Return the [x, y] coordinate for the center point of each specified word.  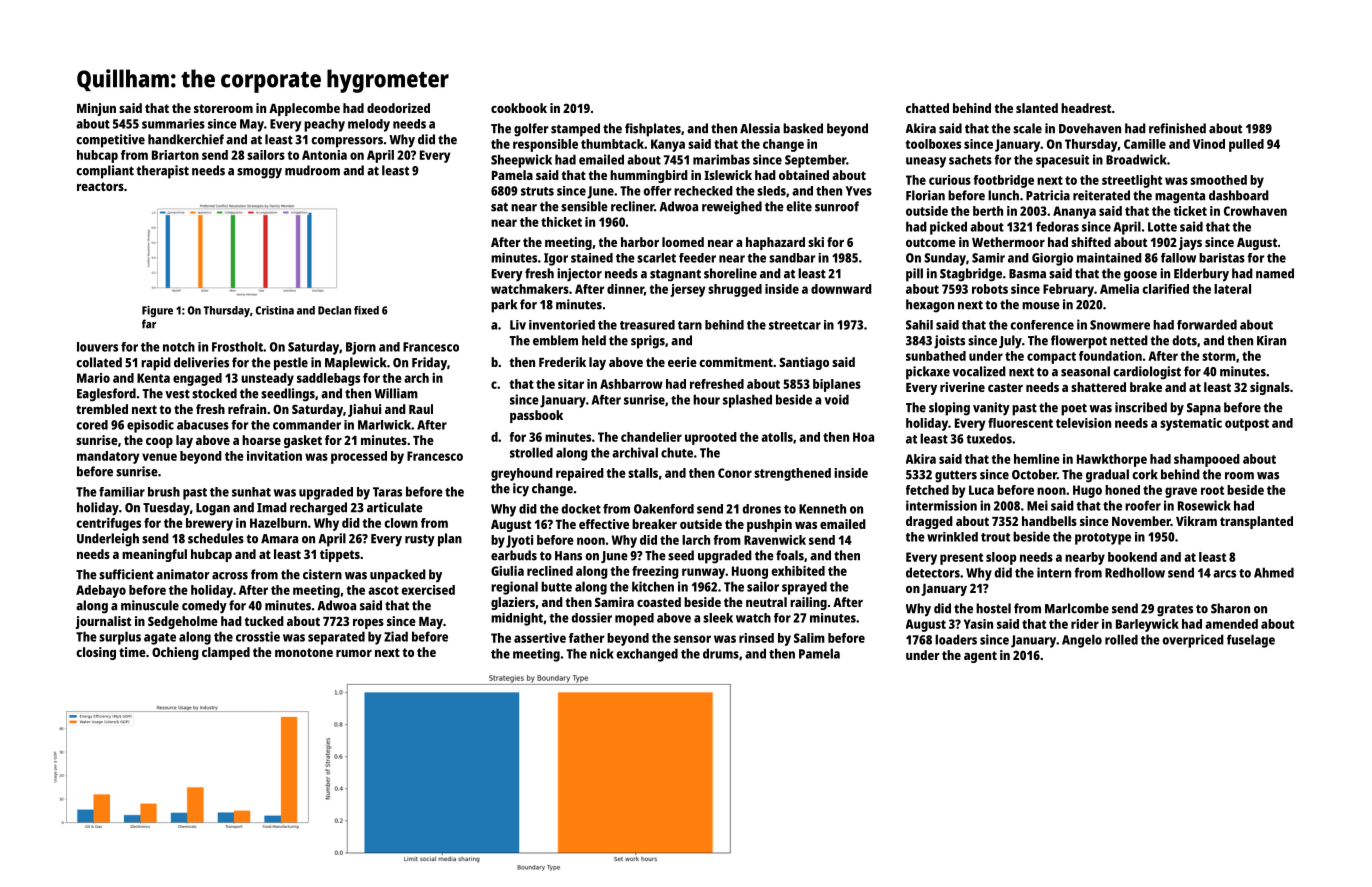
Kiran [1271, 340]
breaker [654, 524]
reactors [100, 186]
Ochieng [175, 653]
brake [1146, 387]
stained [592, 258]
